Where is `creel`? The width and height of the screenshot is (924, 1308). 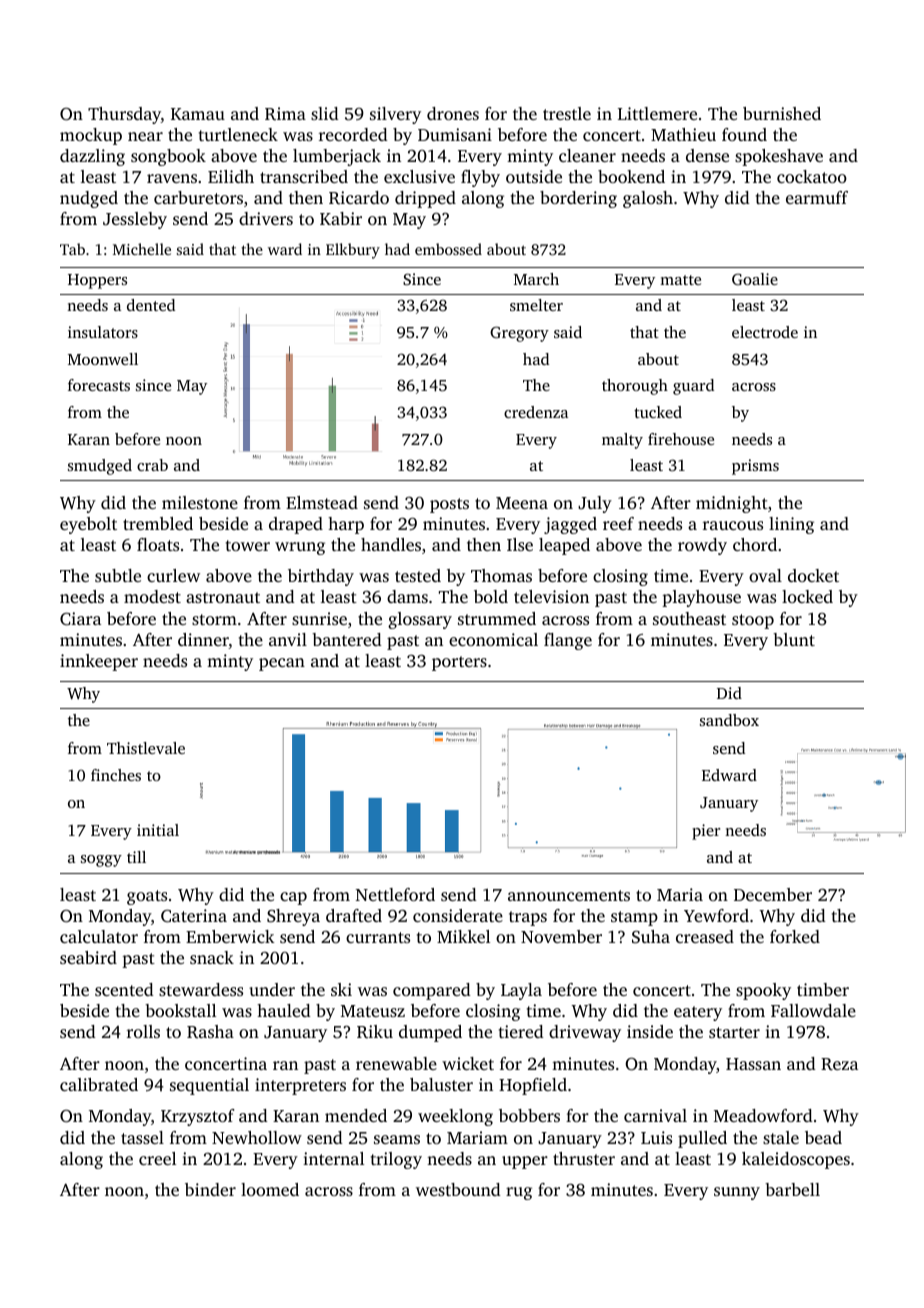 creel is located at coordinates (157, 1158).
